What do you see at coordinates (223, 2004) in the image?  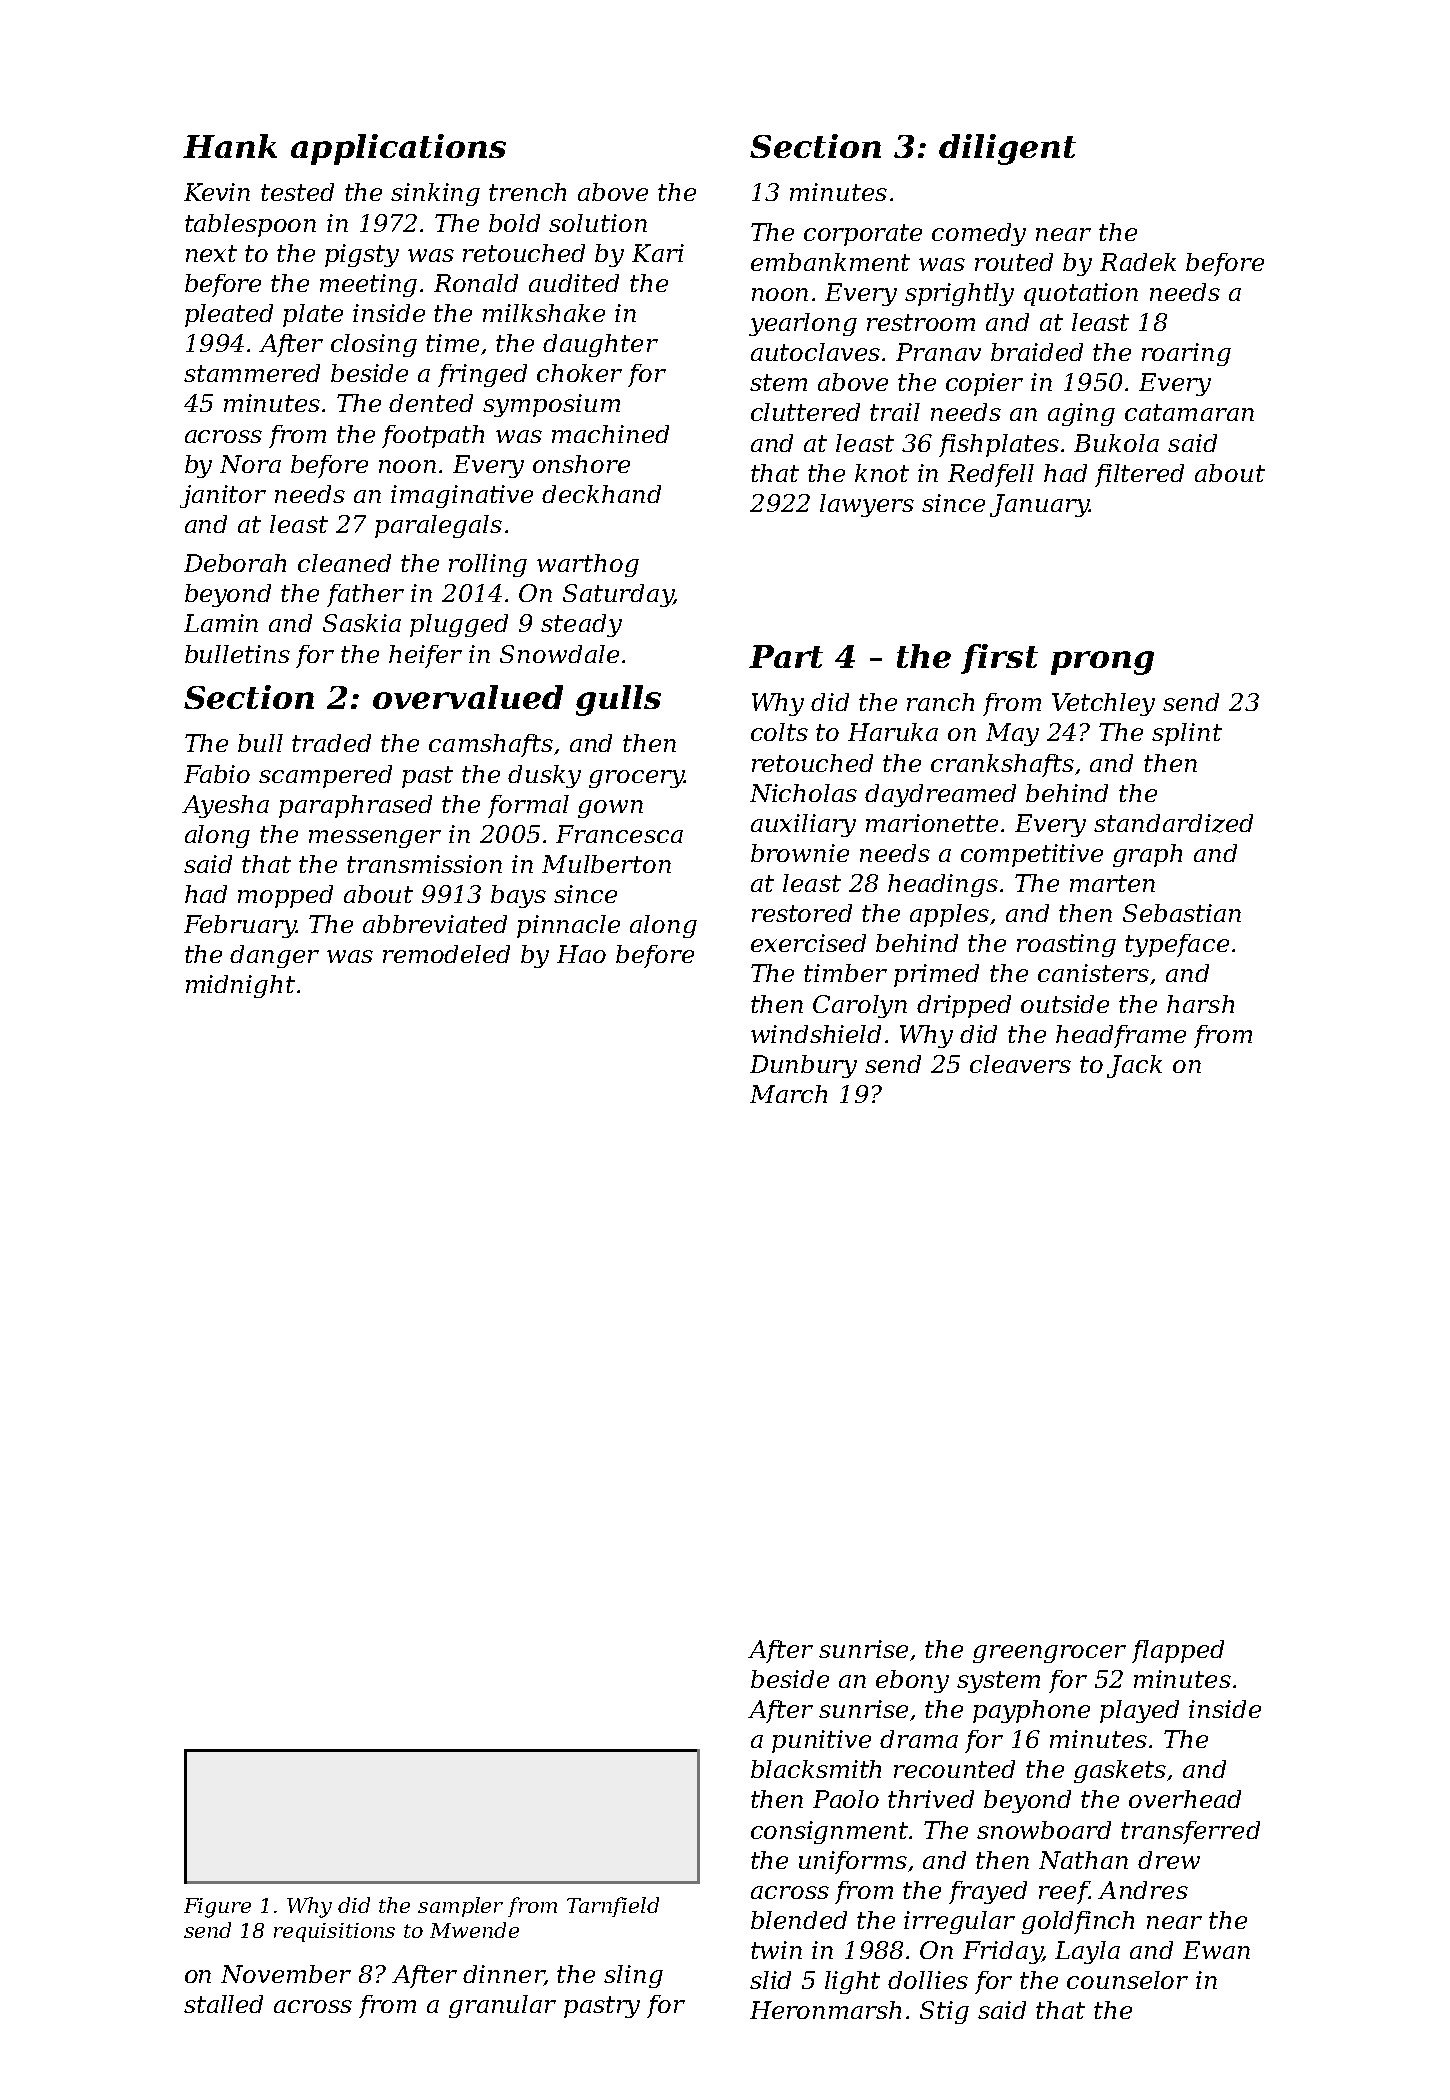 I see `stalled` at bounding box center [223, 2004].
